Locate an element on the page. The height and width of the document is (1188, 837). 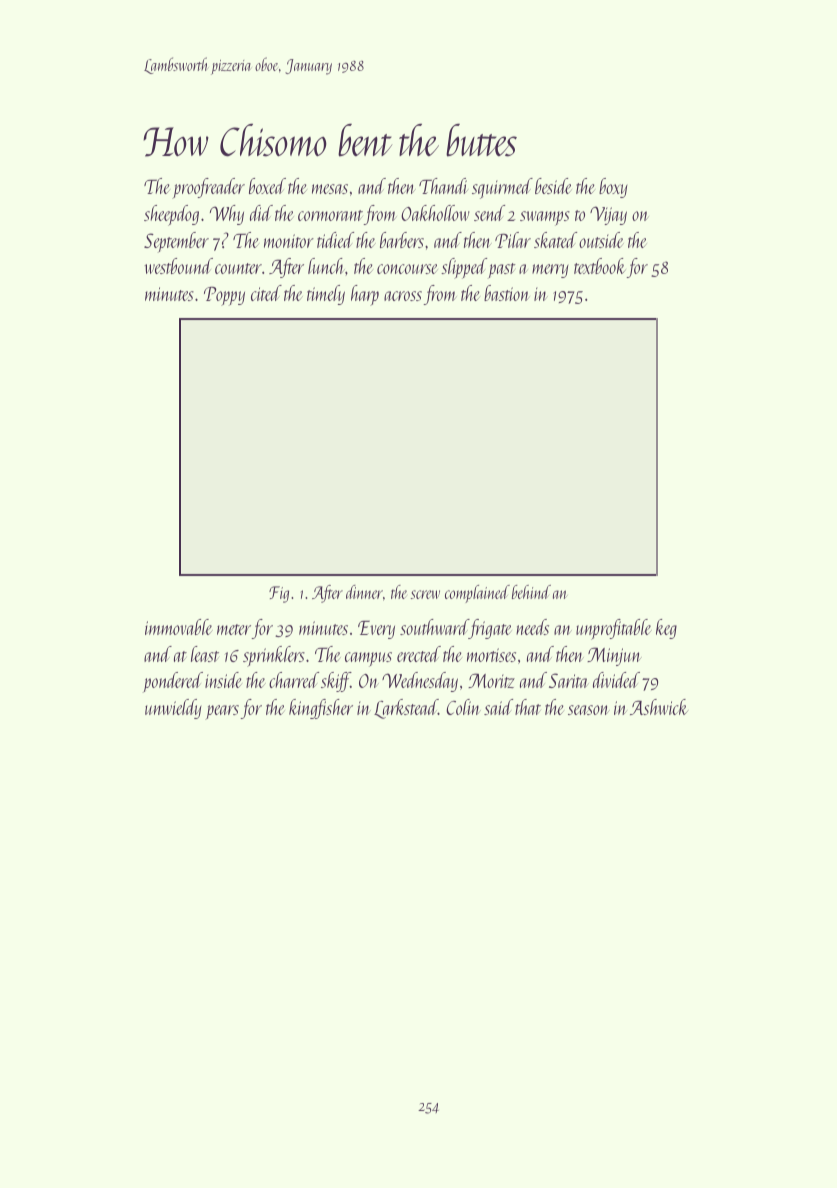
screw is located at coordinates (425, 594).
